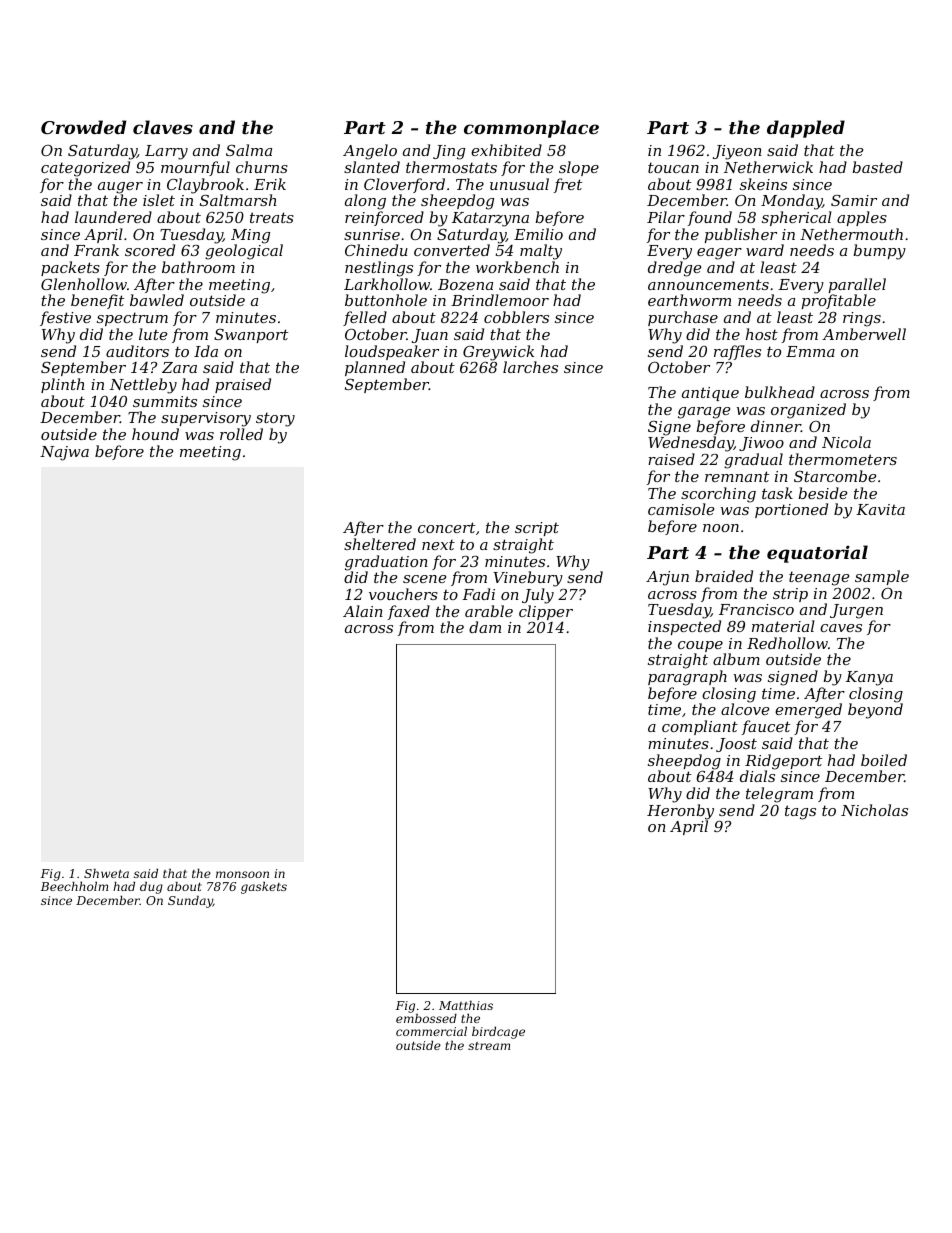  I want to click on Kavita, so click(880, 509).
